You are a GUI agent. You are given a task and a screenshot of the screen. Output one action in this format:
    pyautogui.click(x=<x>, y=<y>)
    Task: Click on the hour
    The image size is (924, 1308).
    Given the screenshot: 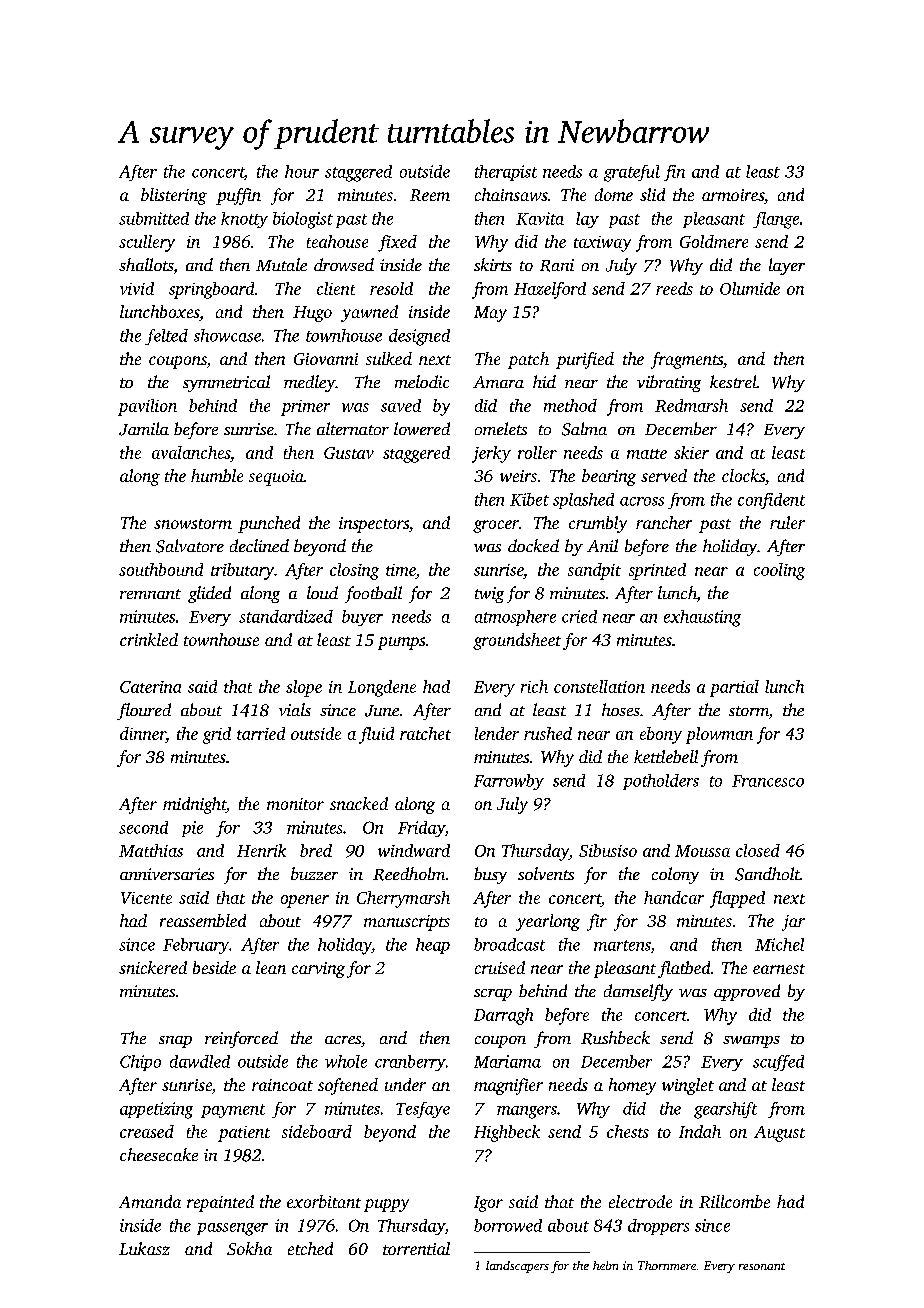 What is the action you would take?
    pyautogui.click(x=302, y=171)
